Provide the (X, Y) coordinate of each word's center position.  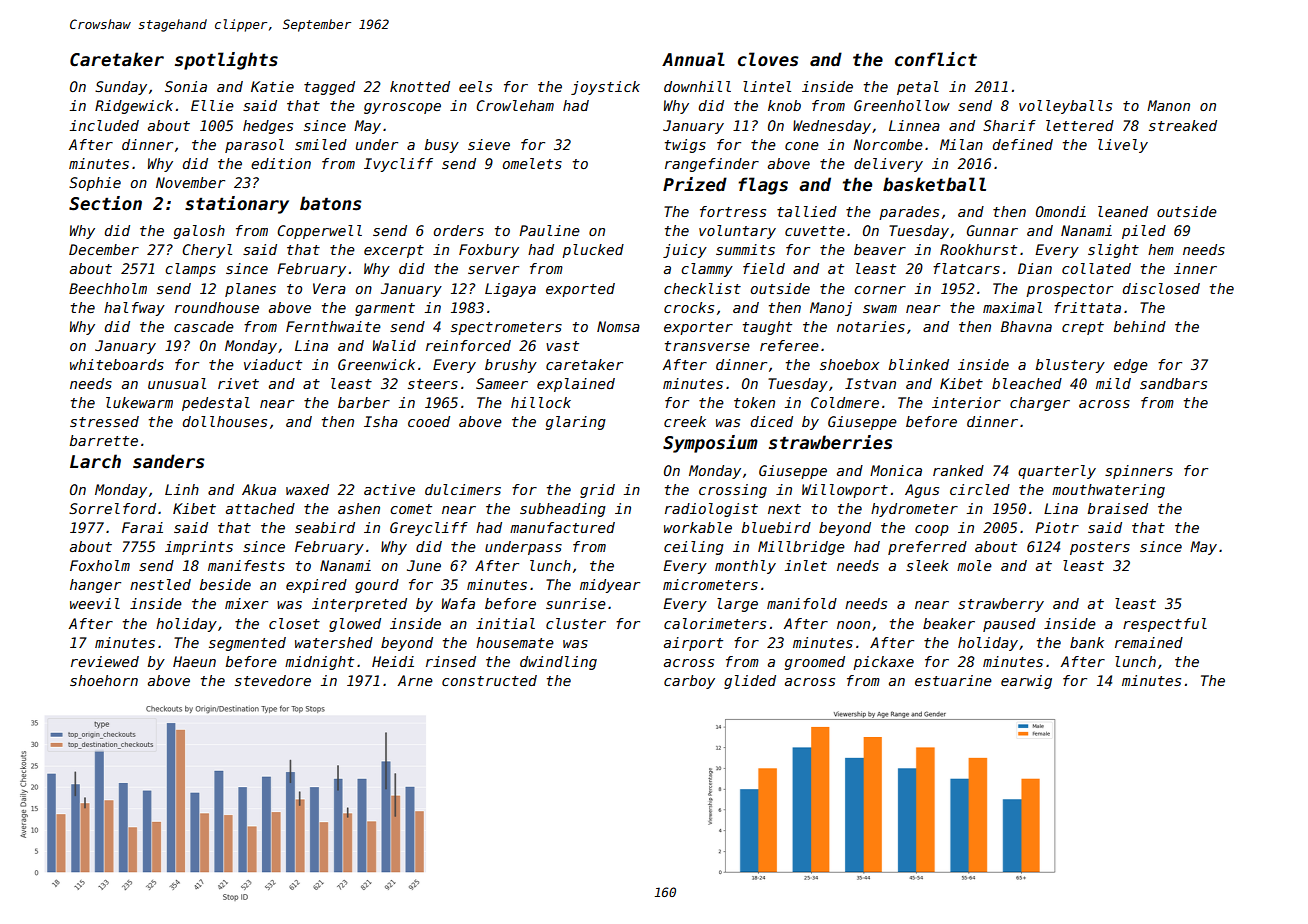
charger (1040, 404)
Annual (693, 59)
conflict (936, 59)
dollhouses (225, 421)
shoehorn (104, 680)
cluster (576, 623)
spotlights (226, 61)
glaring (576, 423)
